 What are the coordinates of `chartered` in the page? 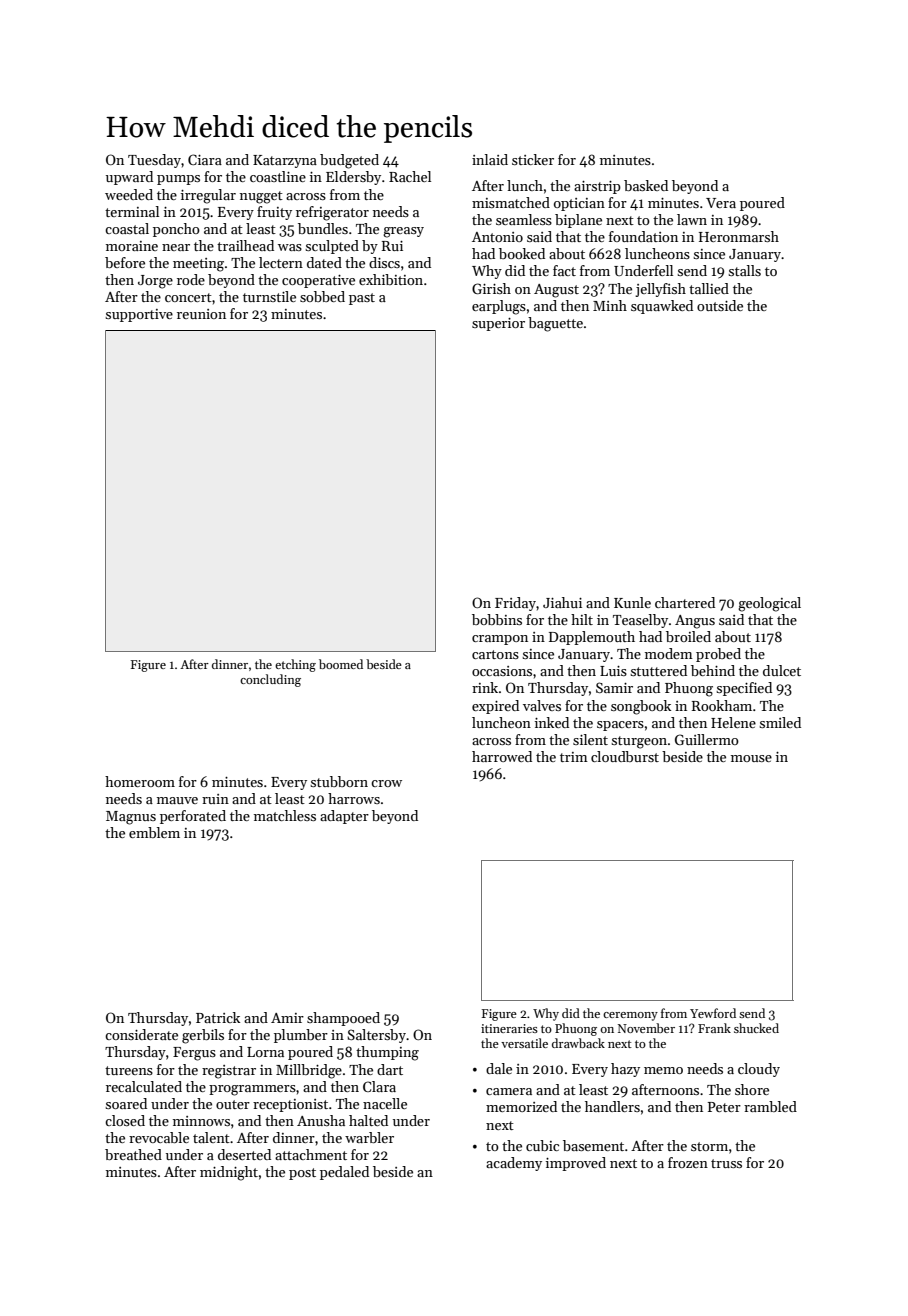 It's located at (685, 602).
